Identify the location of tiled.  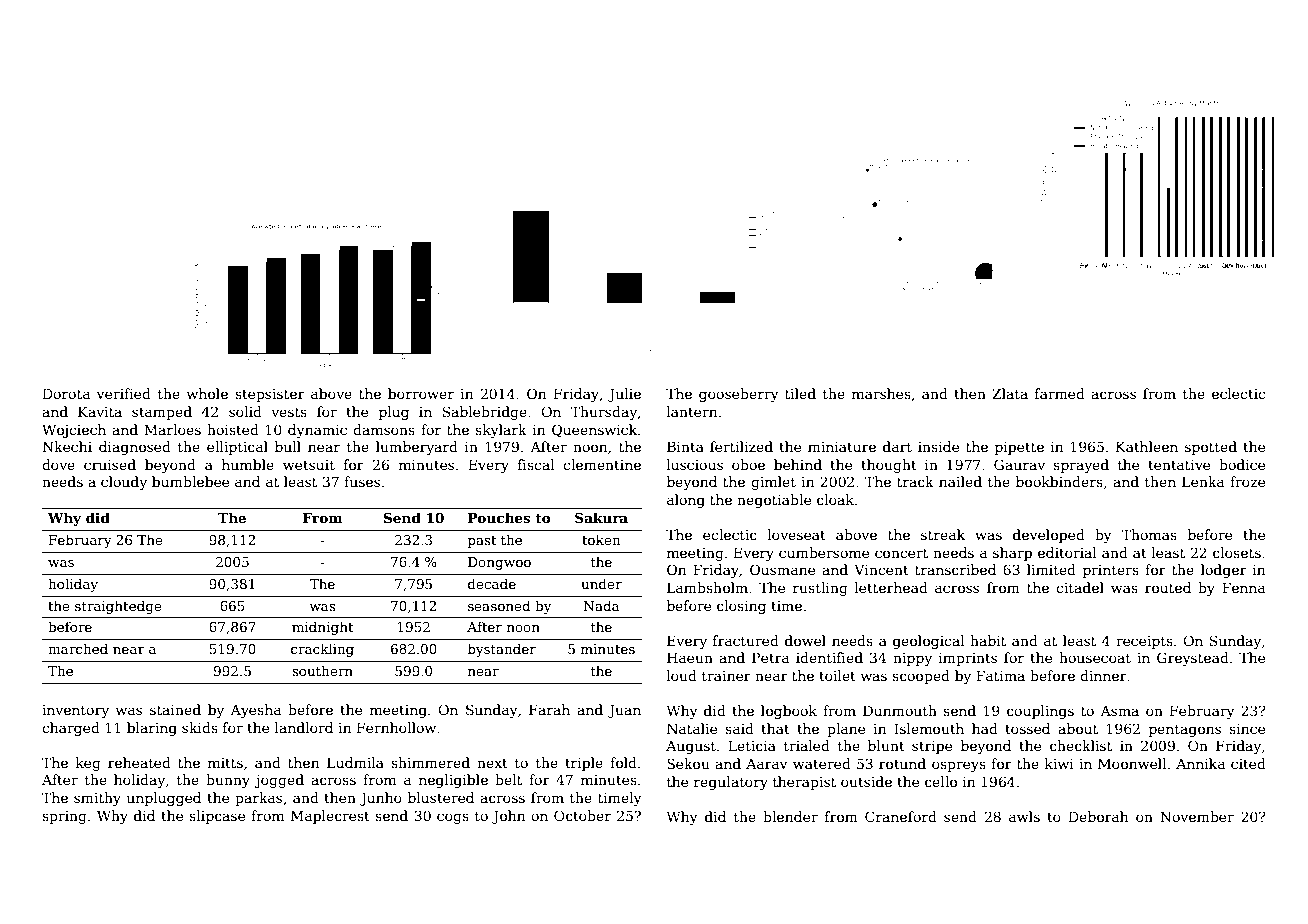
(800, 393).
